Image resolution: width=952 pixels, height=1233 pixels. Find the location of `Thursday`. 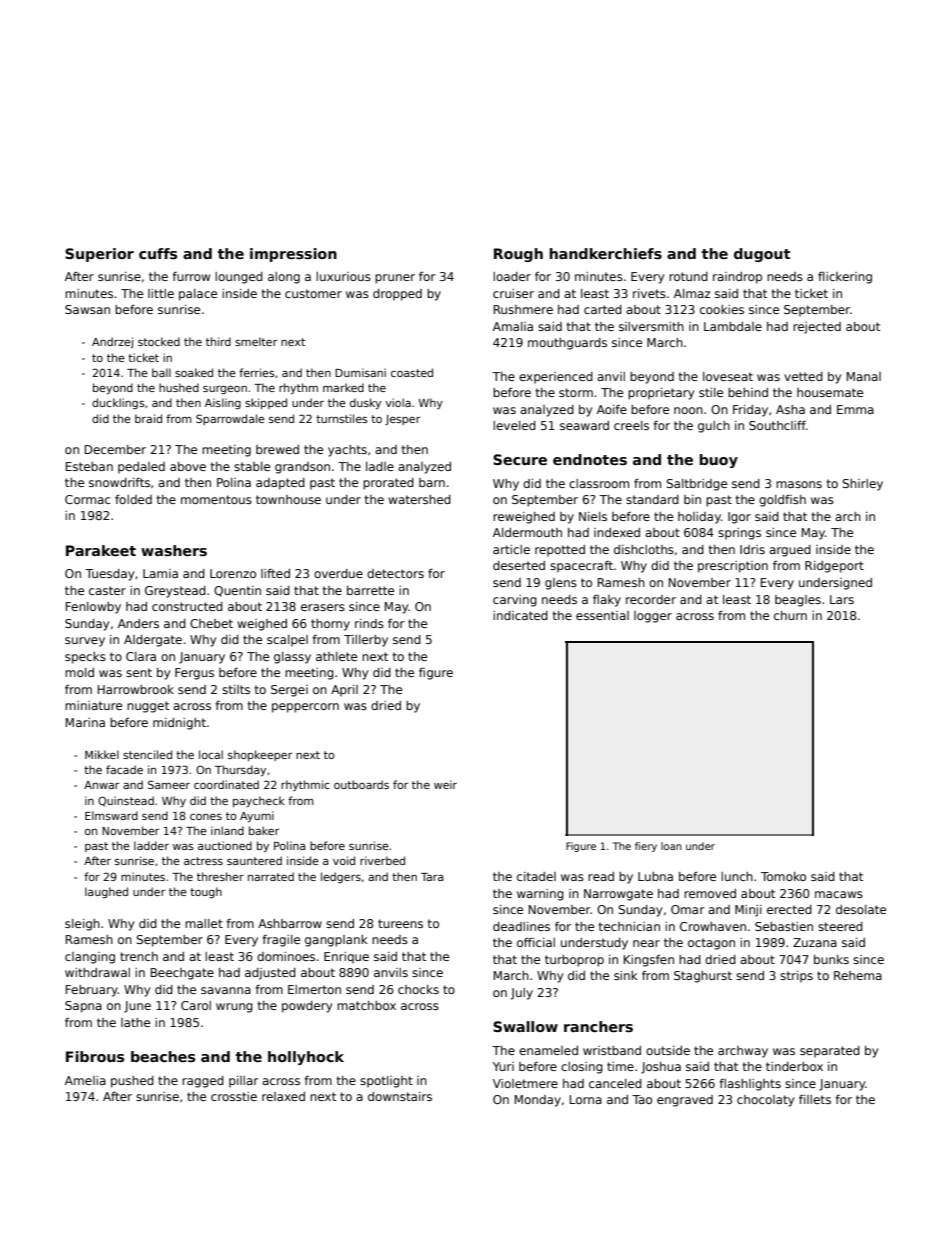

Thursday is located at coordinates (240, 770).
